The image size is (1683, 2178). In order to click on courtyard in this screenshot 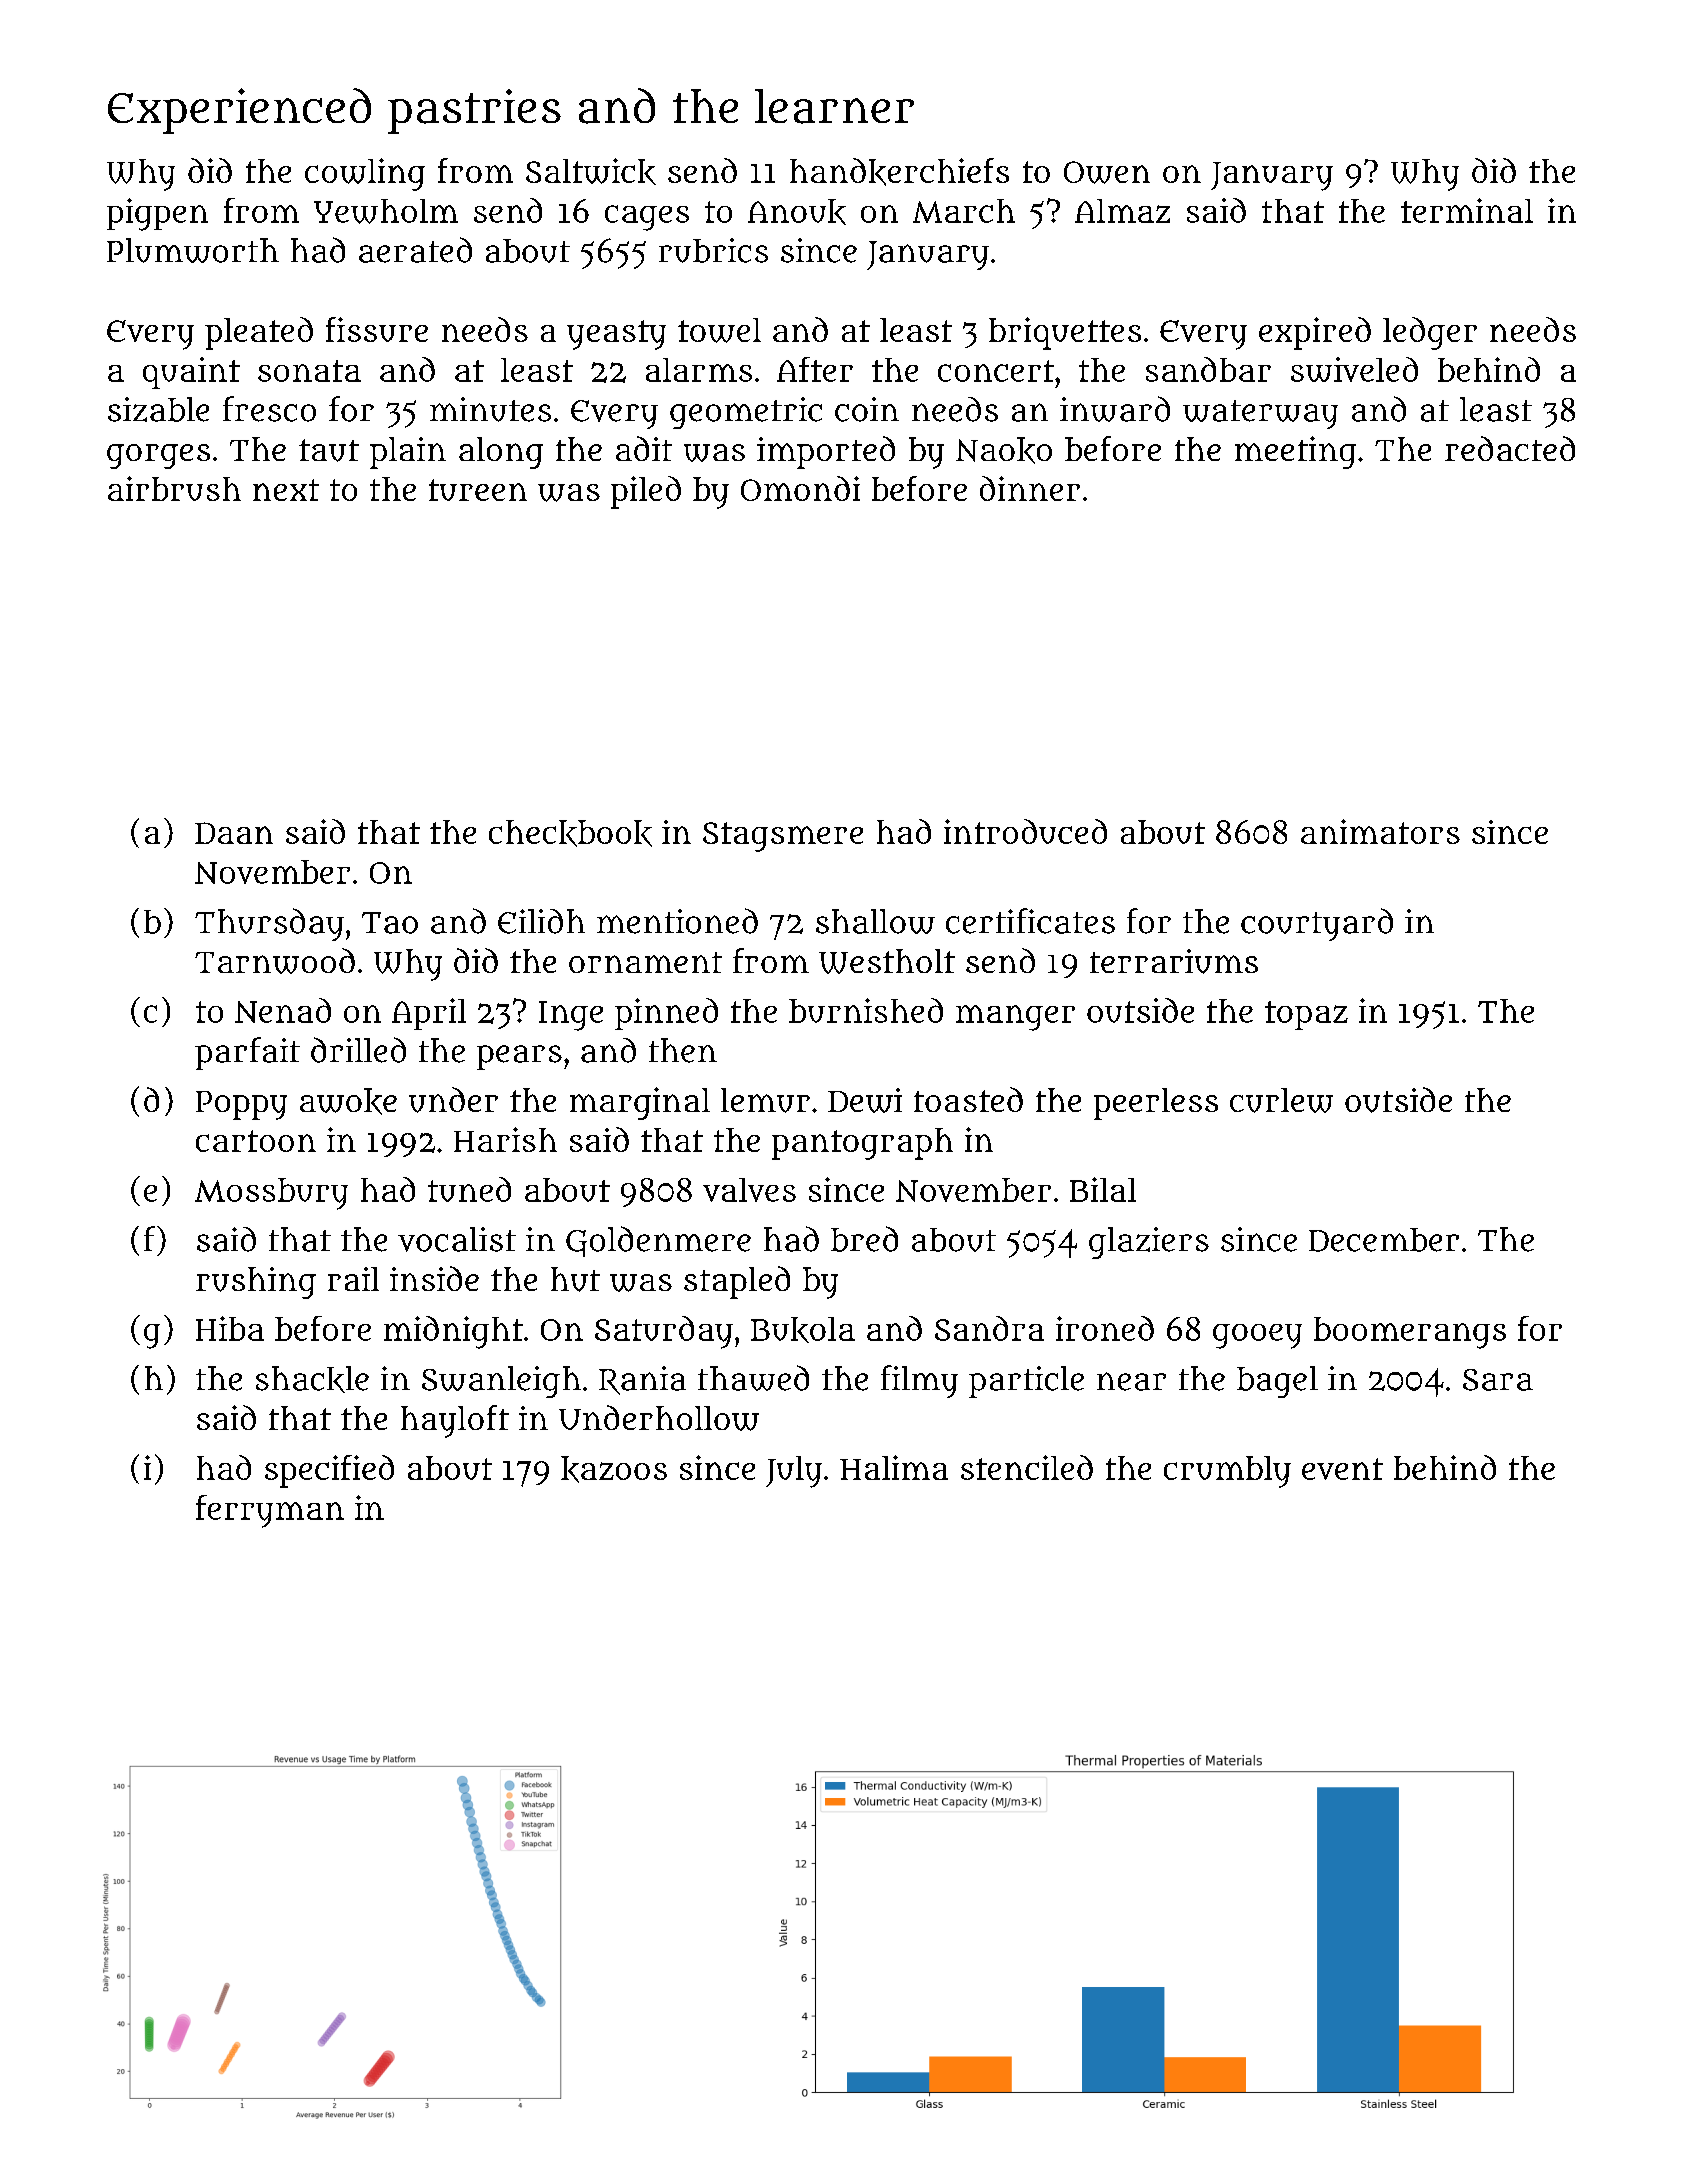, I will do `click(1317, 924)`.
